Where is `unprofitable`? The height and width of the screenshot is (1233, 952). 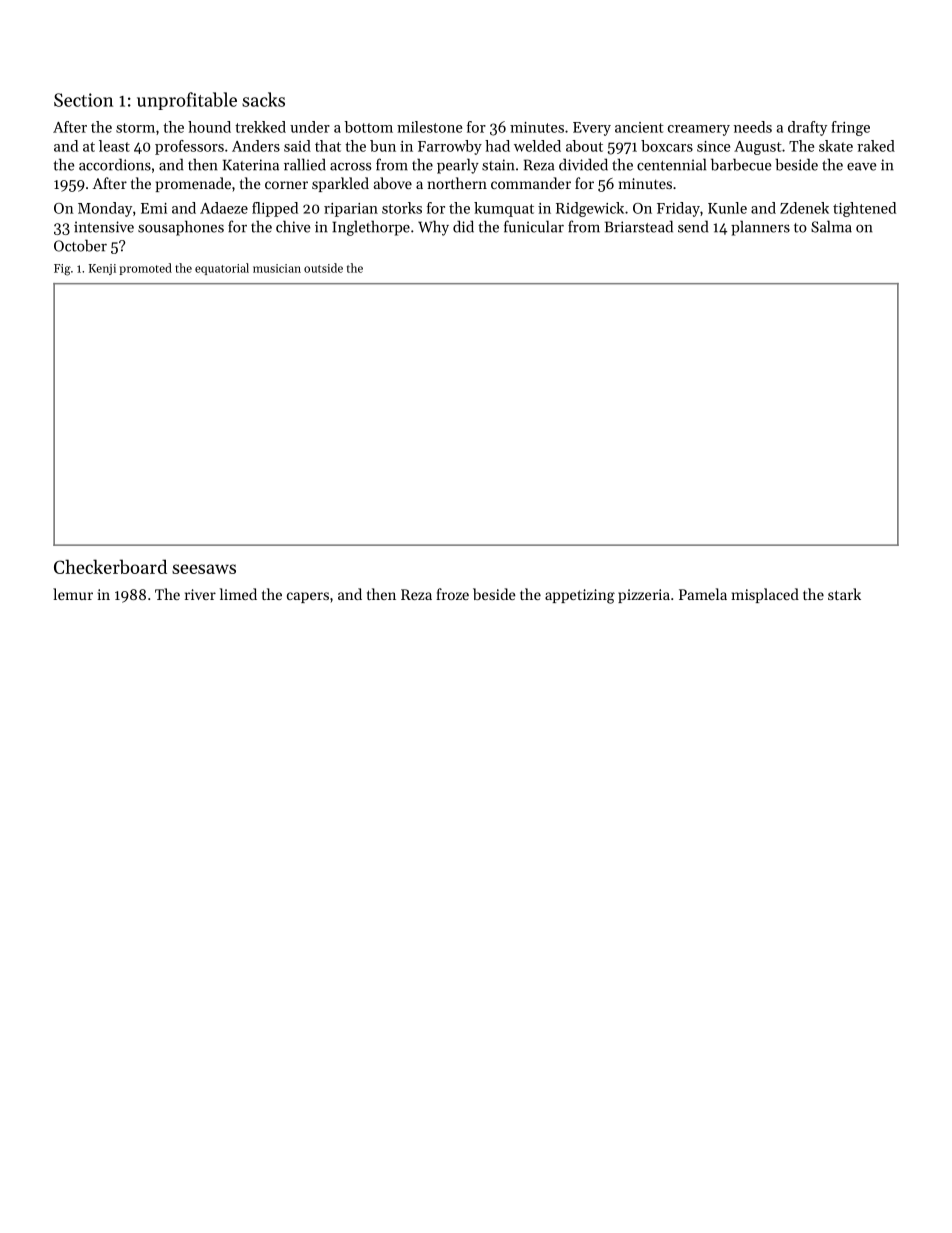 unprofitable is located at coordinates (187, 101).
